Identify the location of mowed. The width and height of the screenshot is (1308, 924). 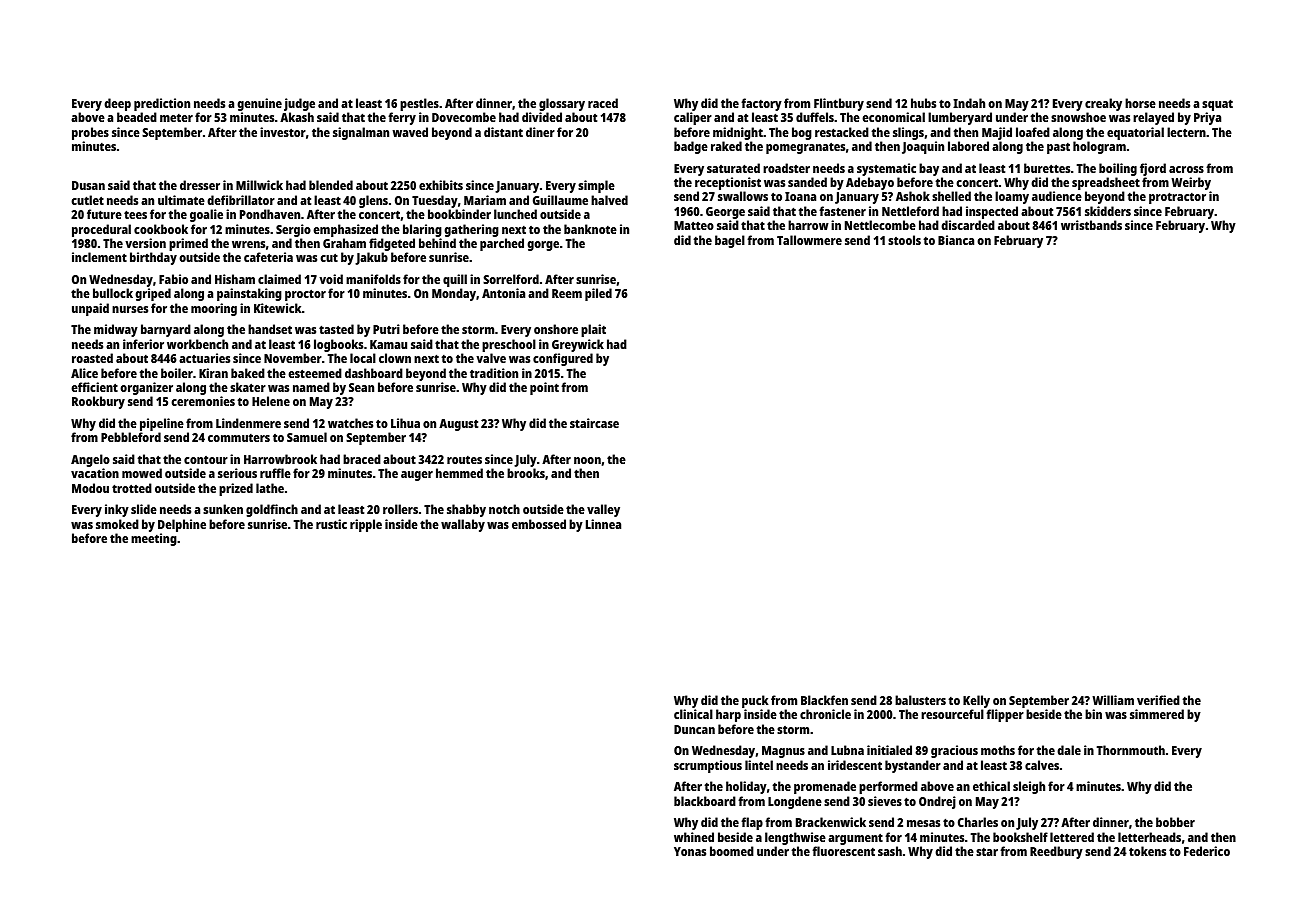
(142, 473).
